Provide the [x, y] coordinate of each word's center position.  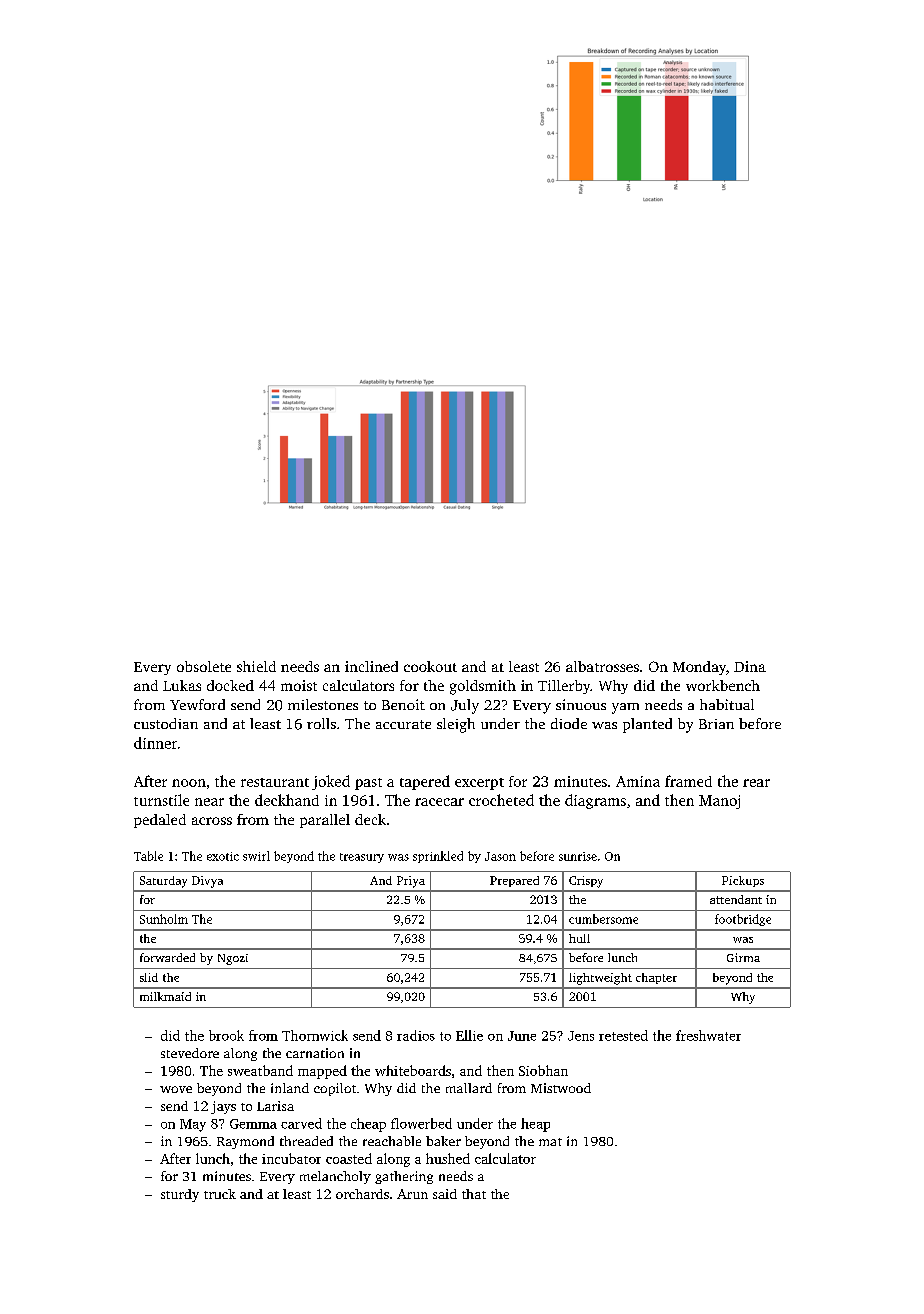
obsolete [204, 666]
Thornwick [315, 1035]
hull [579, 938]
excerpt [479, 784]
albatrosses [602, 666]
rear [756, 783]
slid [149, 977]
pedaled [160, 821]
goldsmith [483, 687]
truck [220, 1194]
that [474, 1194]
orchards [362, 1194]
